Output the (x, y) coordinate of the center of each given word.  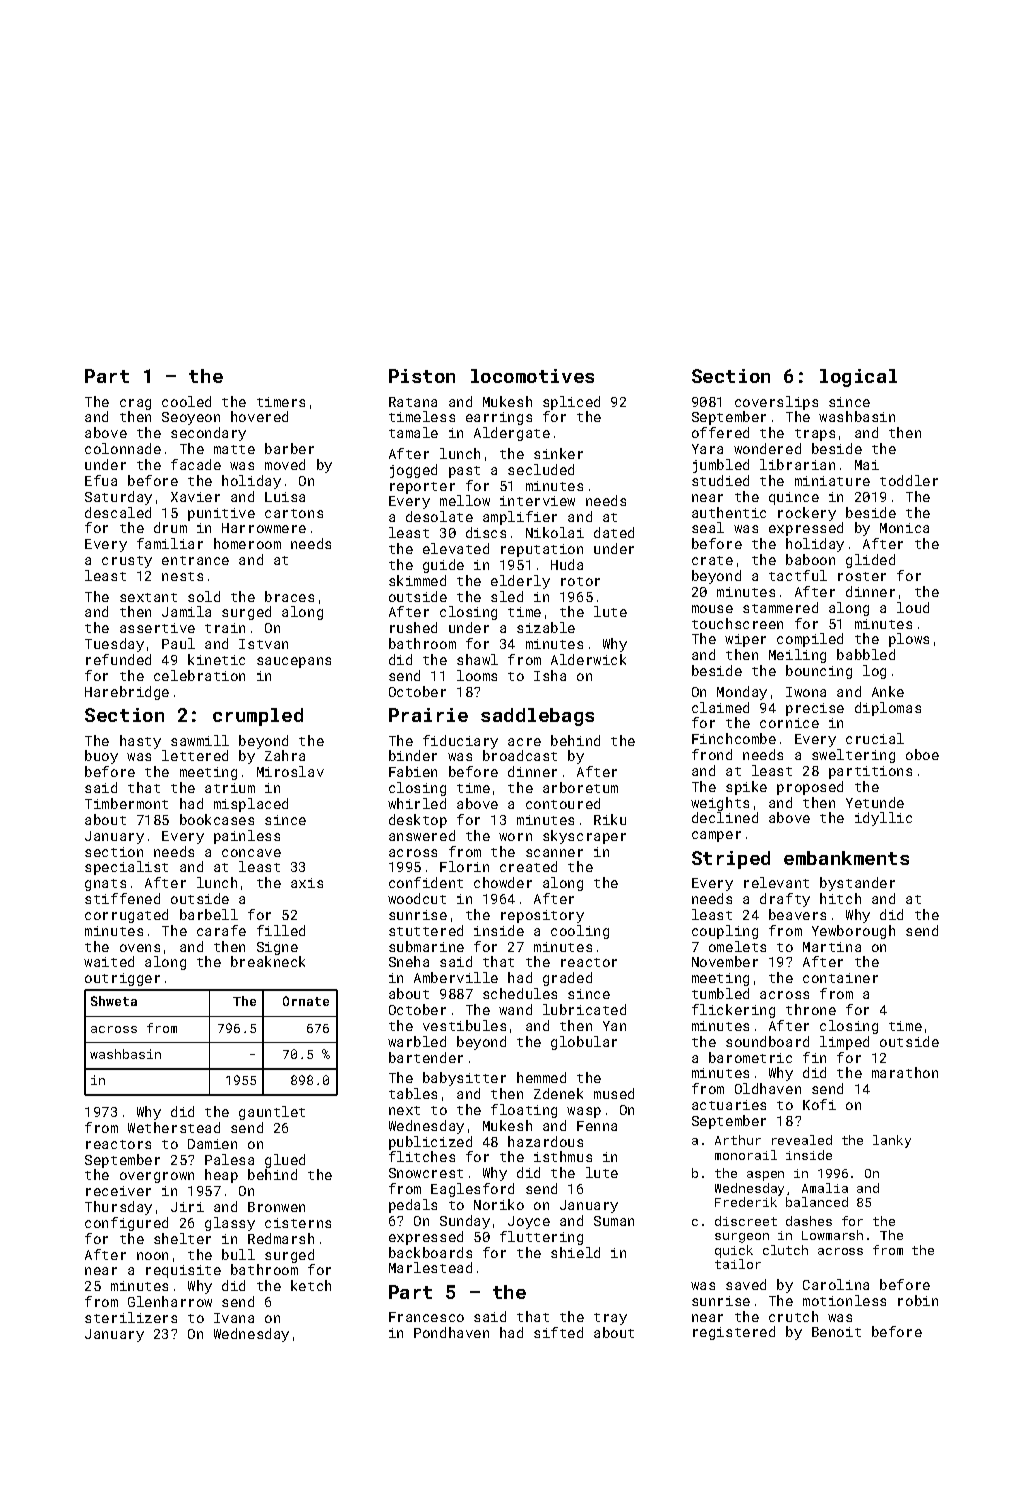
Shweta (114, 1001)
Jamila (186, 611)
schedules (520, 993)
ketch (311, 1285)
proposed (810, 788)
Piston (422, 376)
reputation (542, 550)
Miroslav (290, 771)
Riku (610, 819)
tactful (798, 575)
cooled (186, 401)
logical (858, 378)
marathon (905, 1072)
